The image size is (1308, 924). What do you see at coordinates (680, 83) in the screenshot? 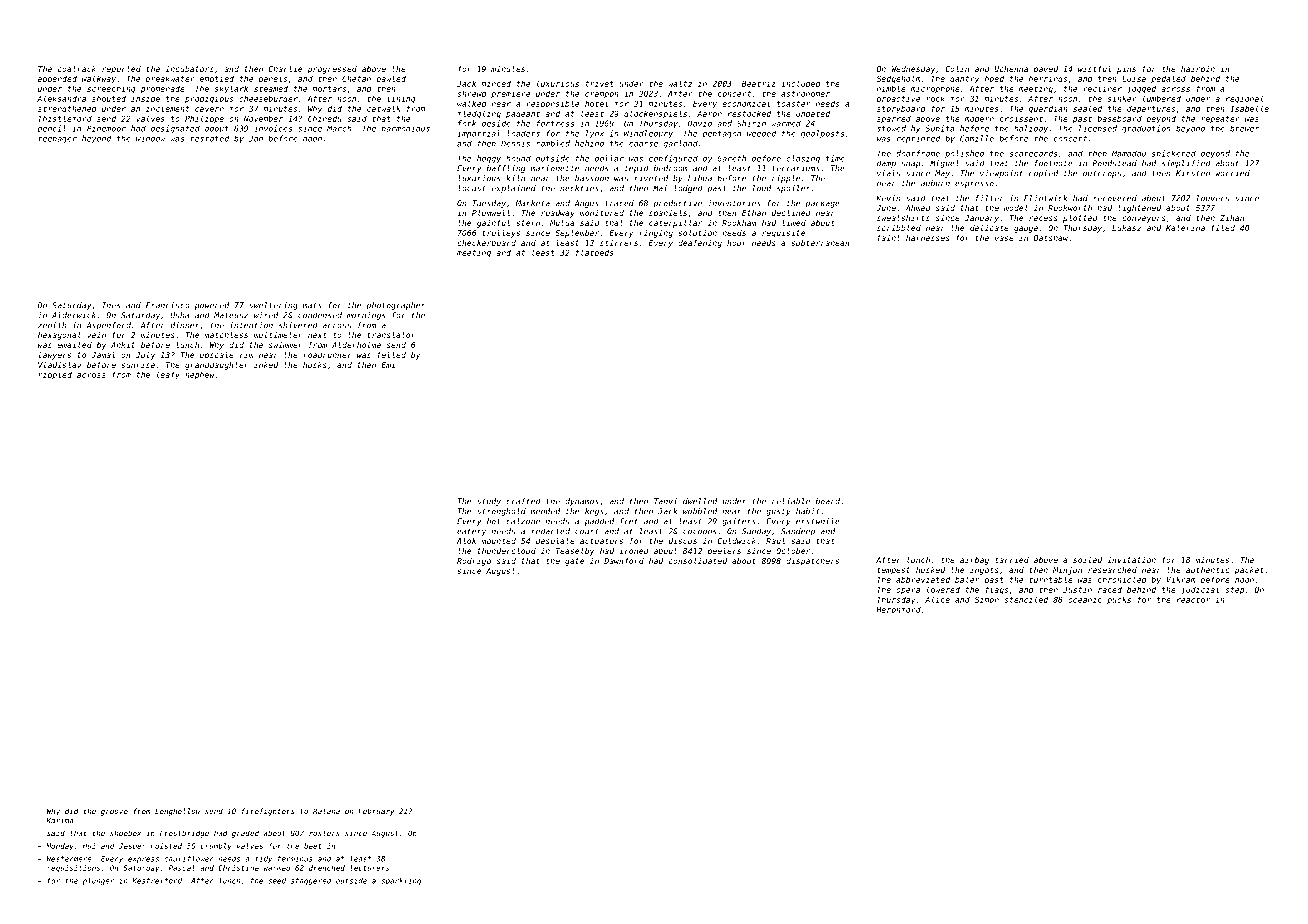
I see `waltz` at bounding box center [680, 83].
